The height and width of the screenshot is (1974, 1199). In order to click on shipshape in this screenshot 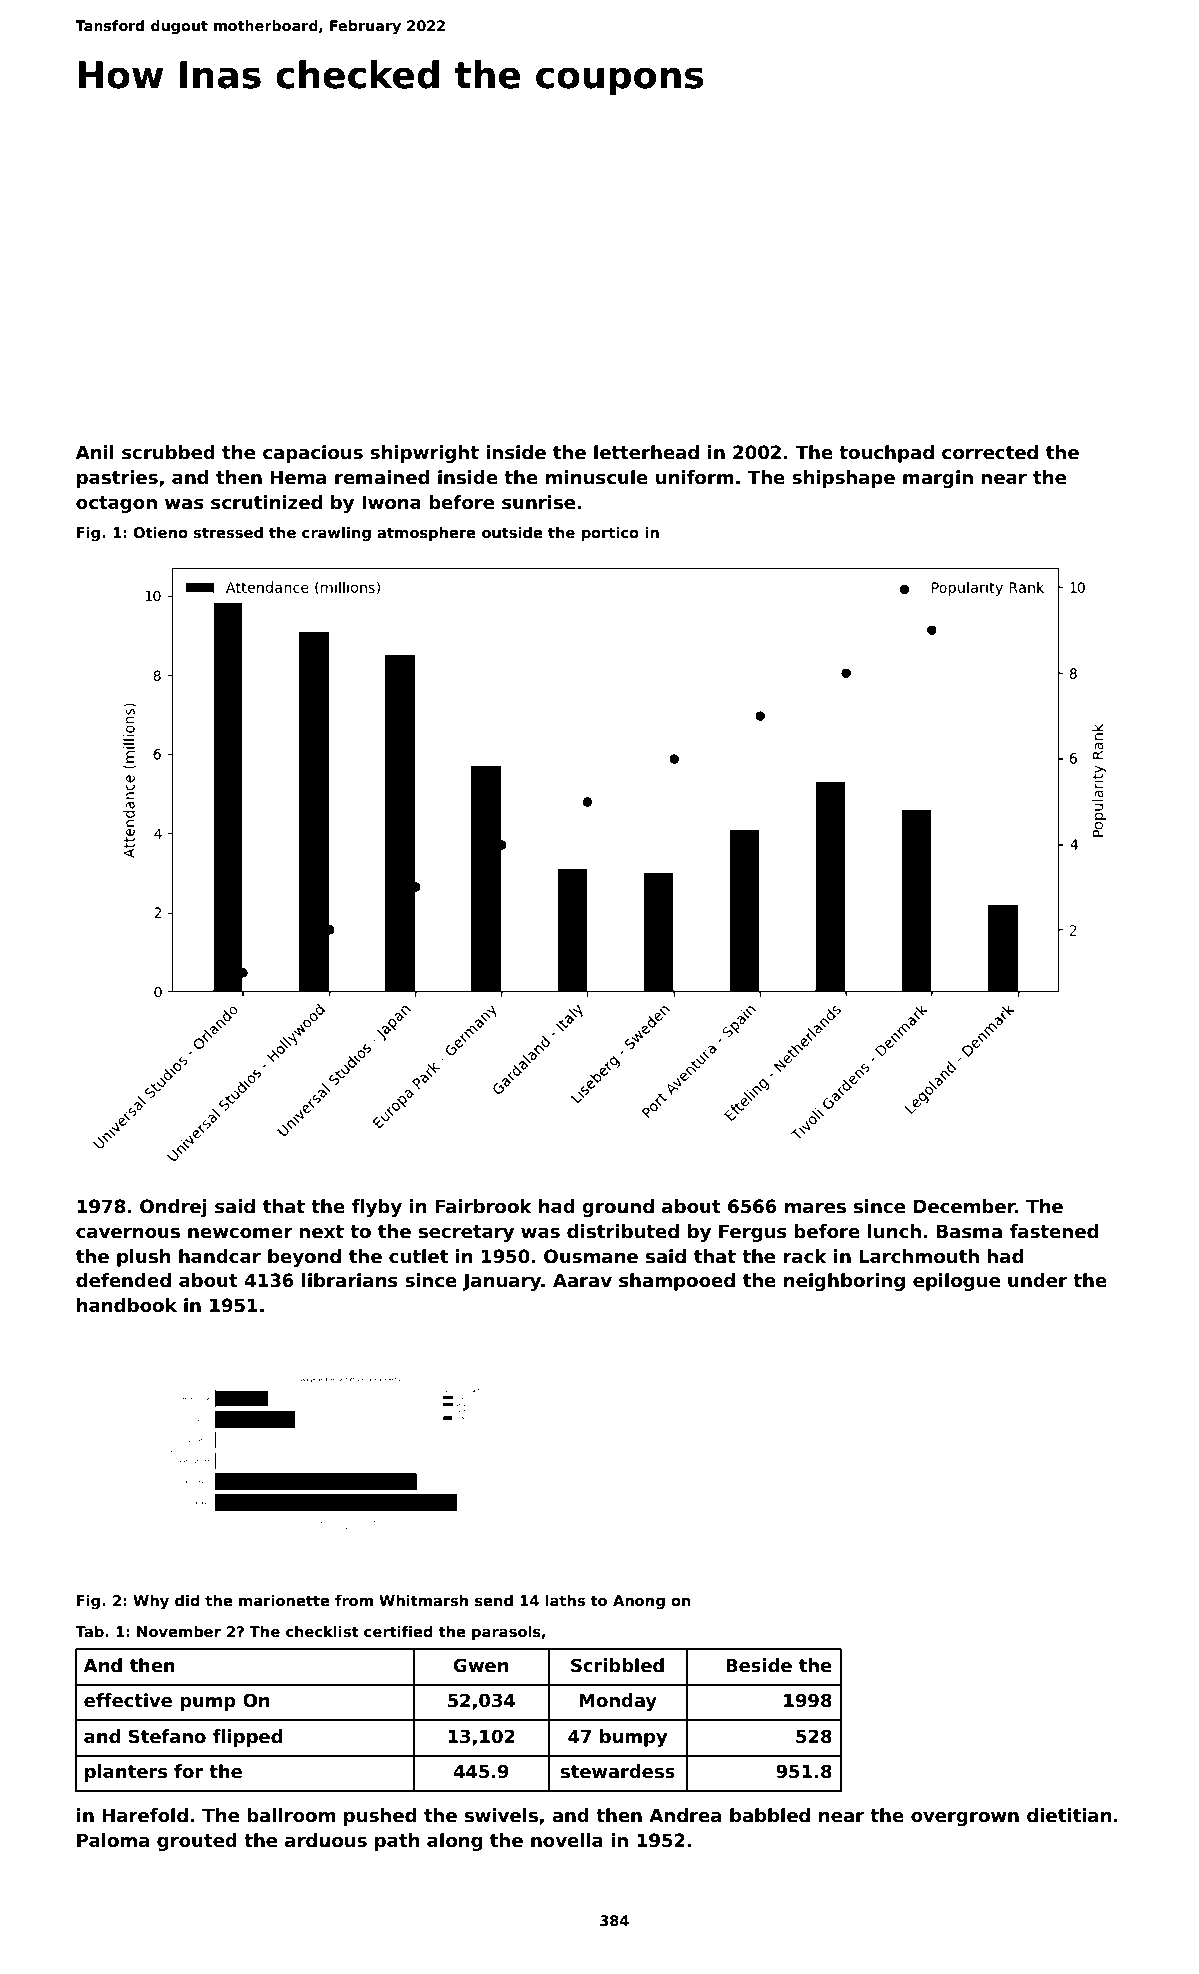, I will do `click(843, 479)`.
